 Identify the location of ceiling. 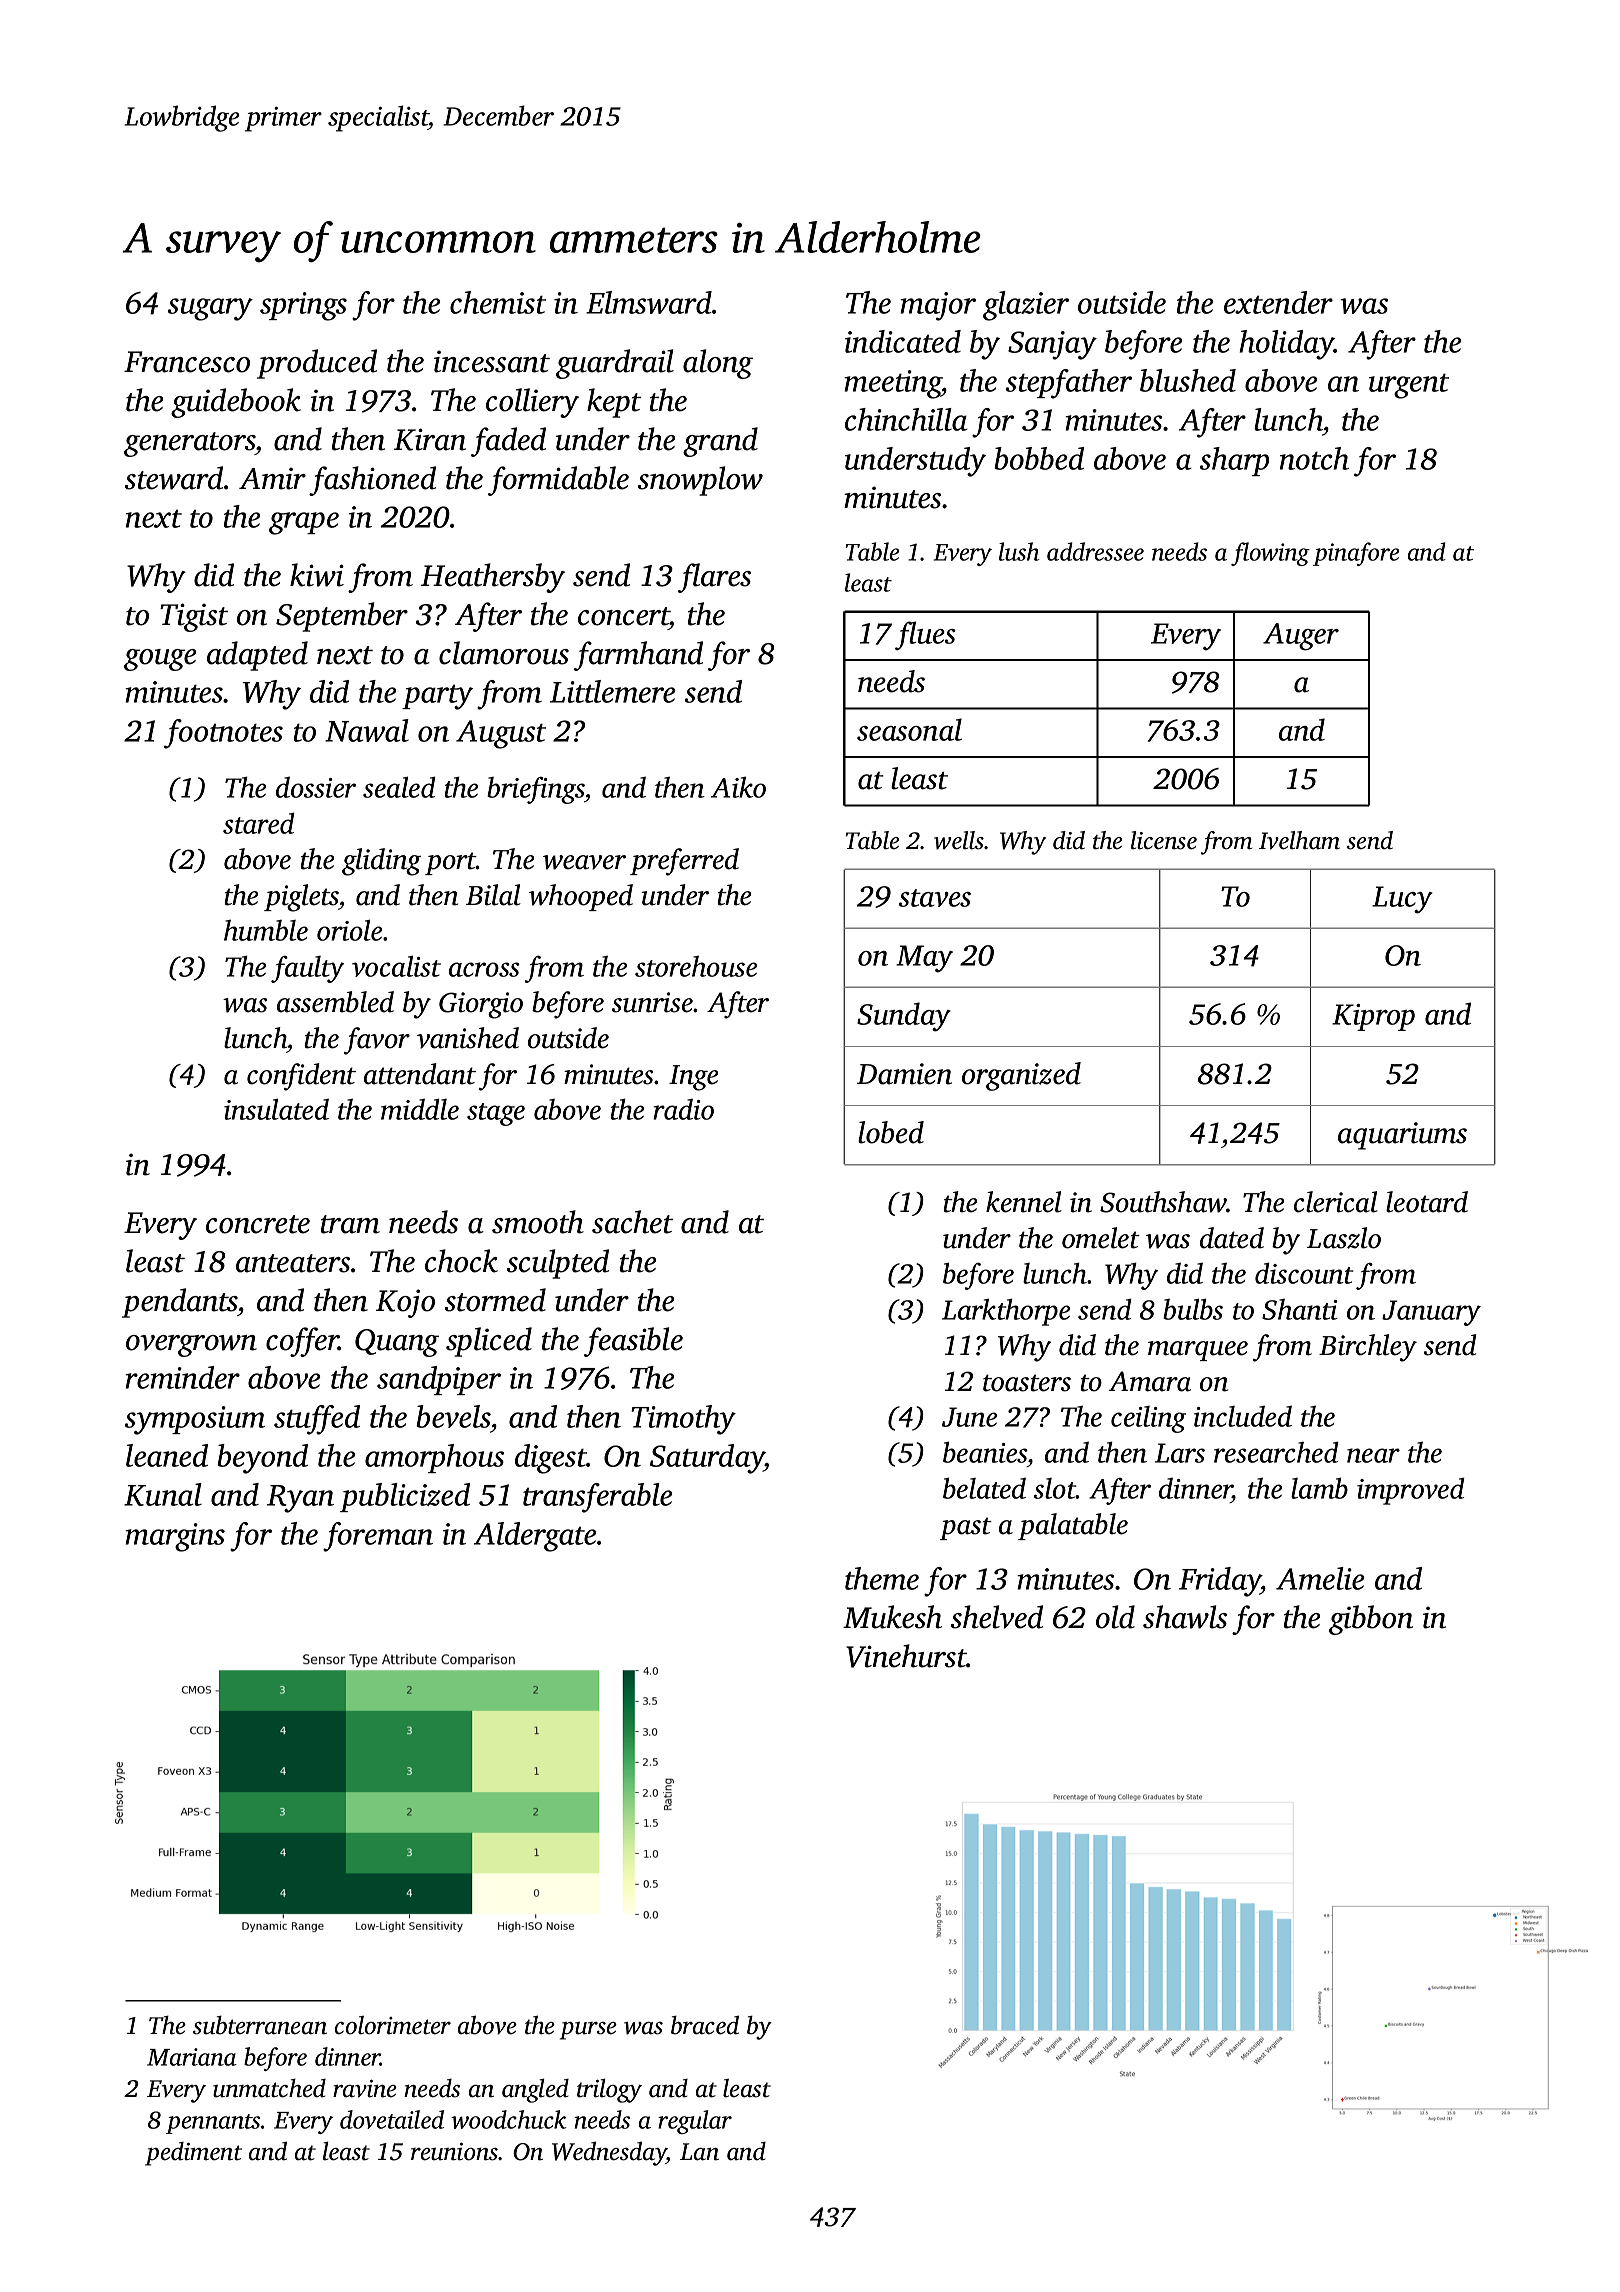
(1148, 1419).
